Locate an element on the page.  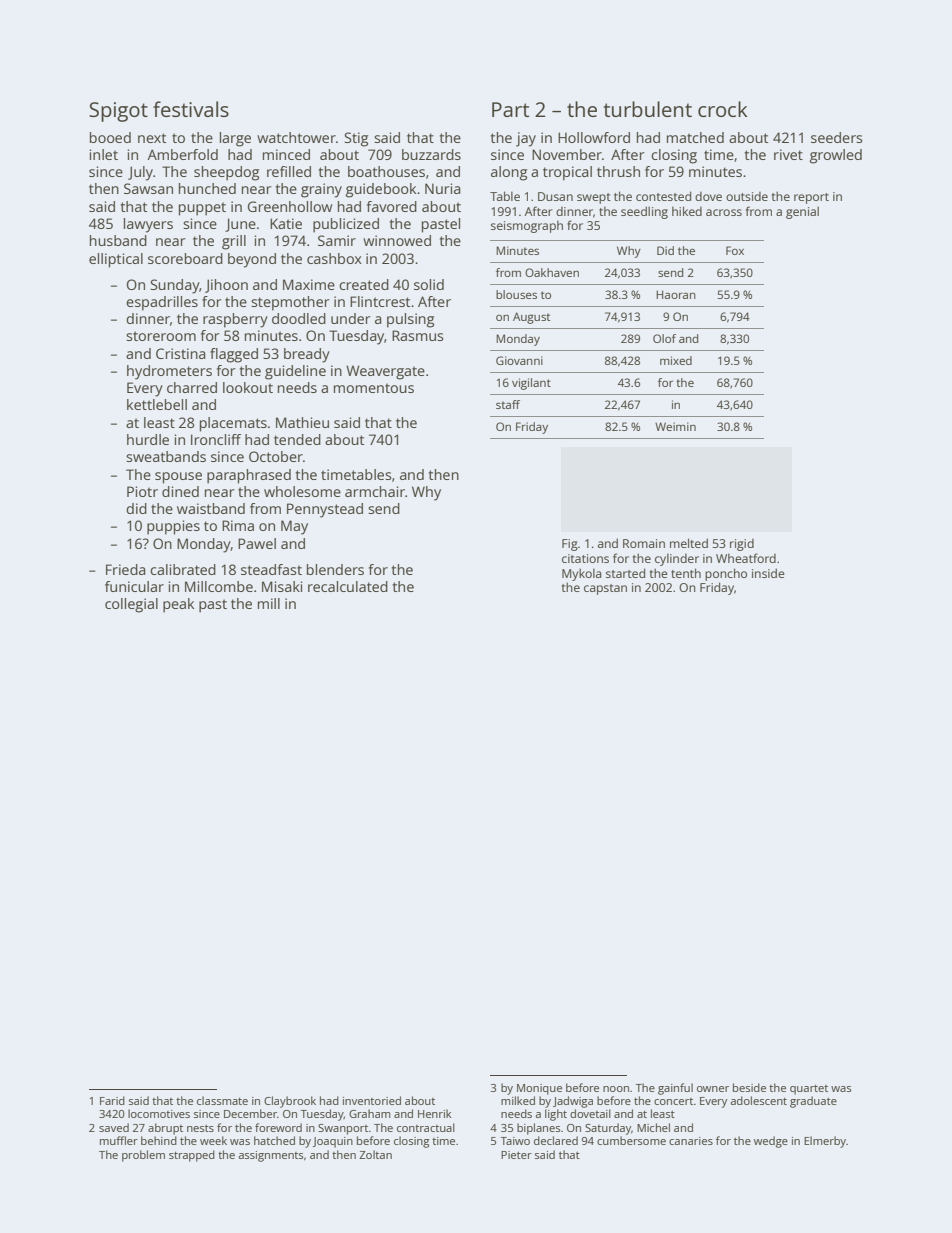
cumbersome is located at coordinates (631, 1140).
